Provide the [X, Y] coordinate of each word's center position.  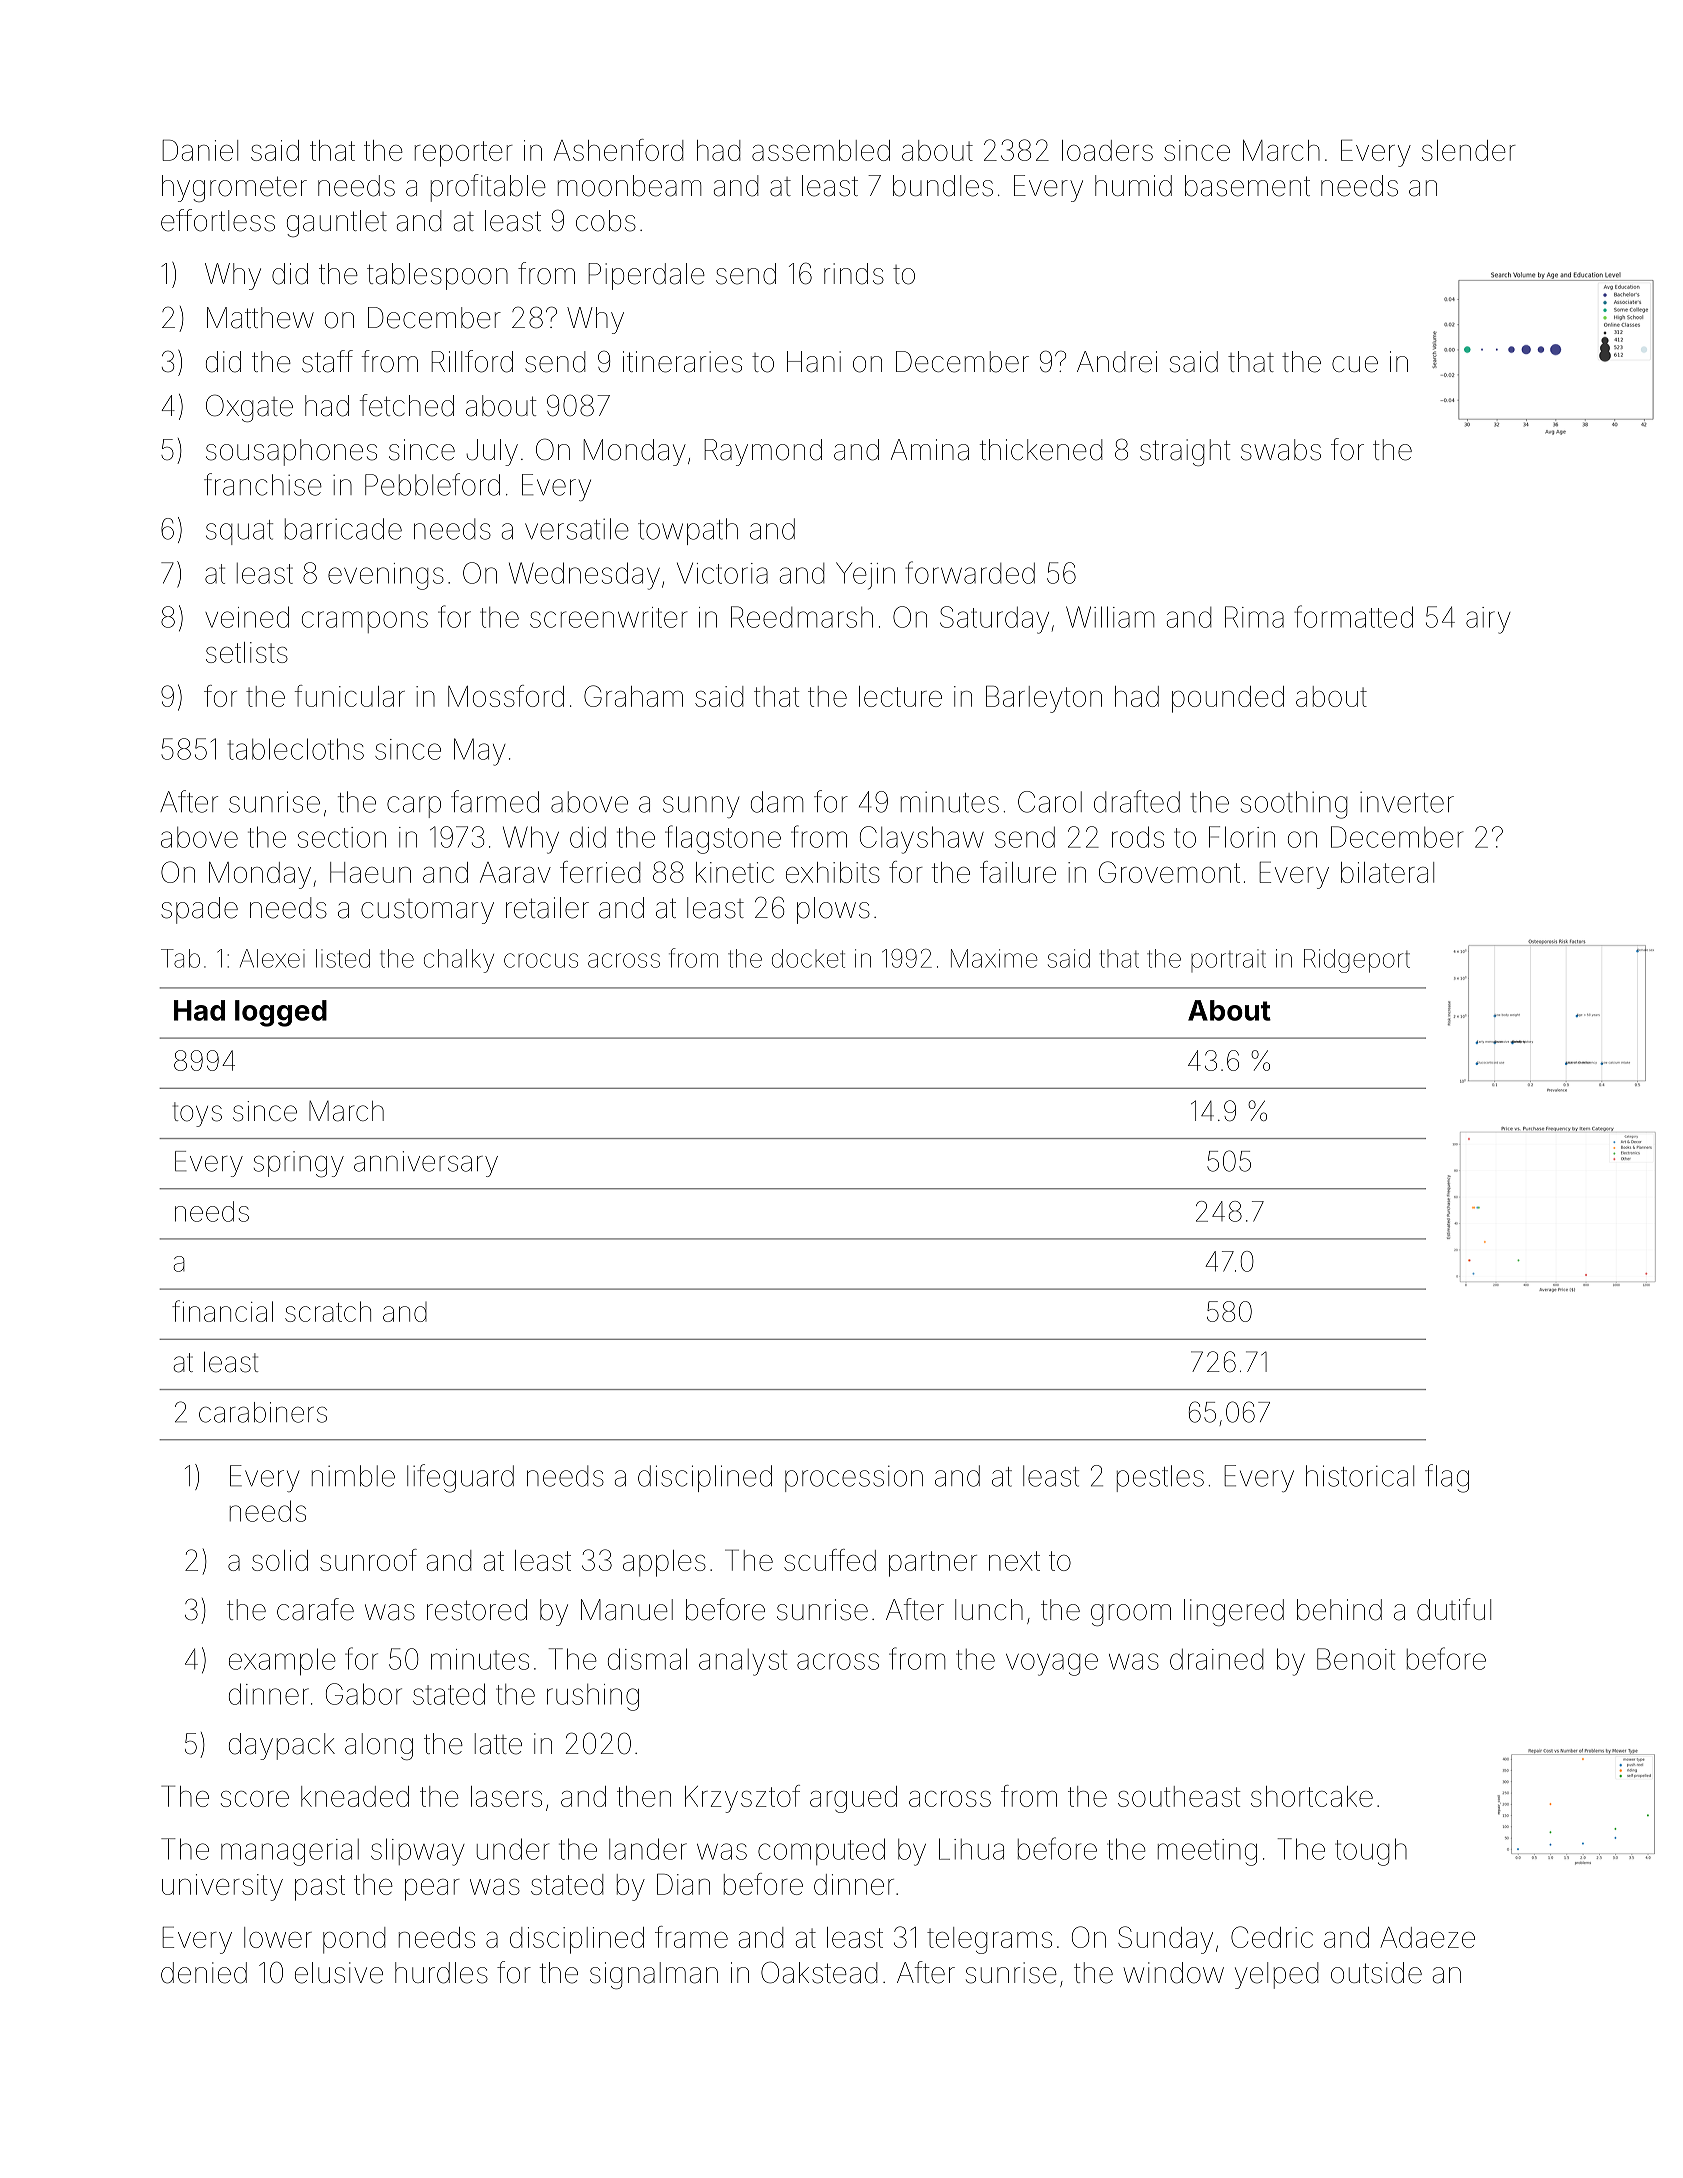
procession [854, 1478]
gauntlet [337, 223]
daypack [282, 1746]
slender [1469, 150]
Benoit [1356, 1659]
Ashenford [618, 150]
